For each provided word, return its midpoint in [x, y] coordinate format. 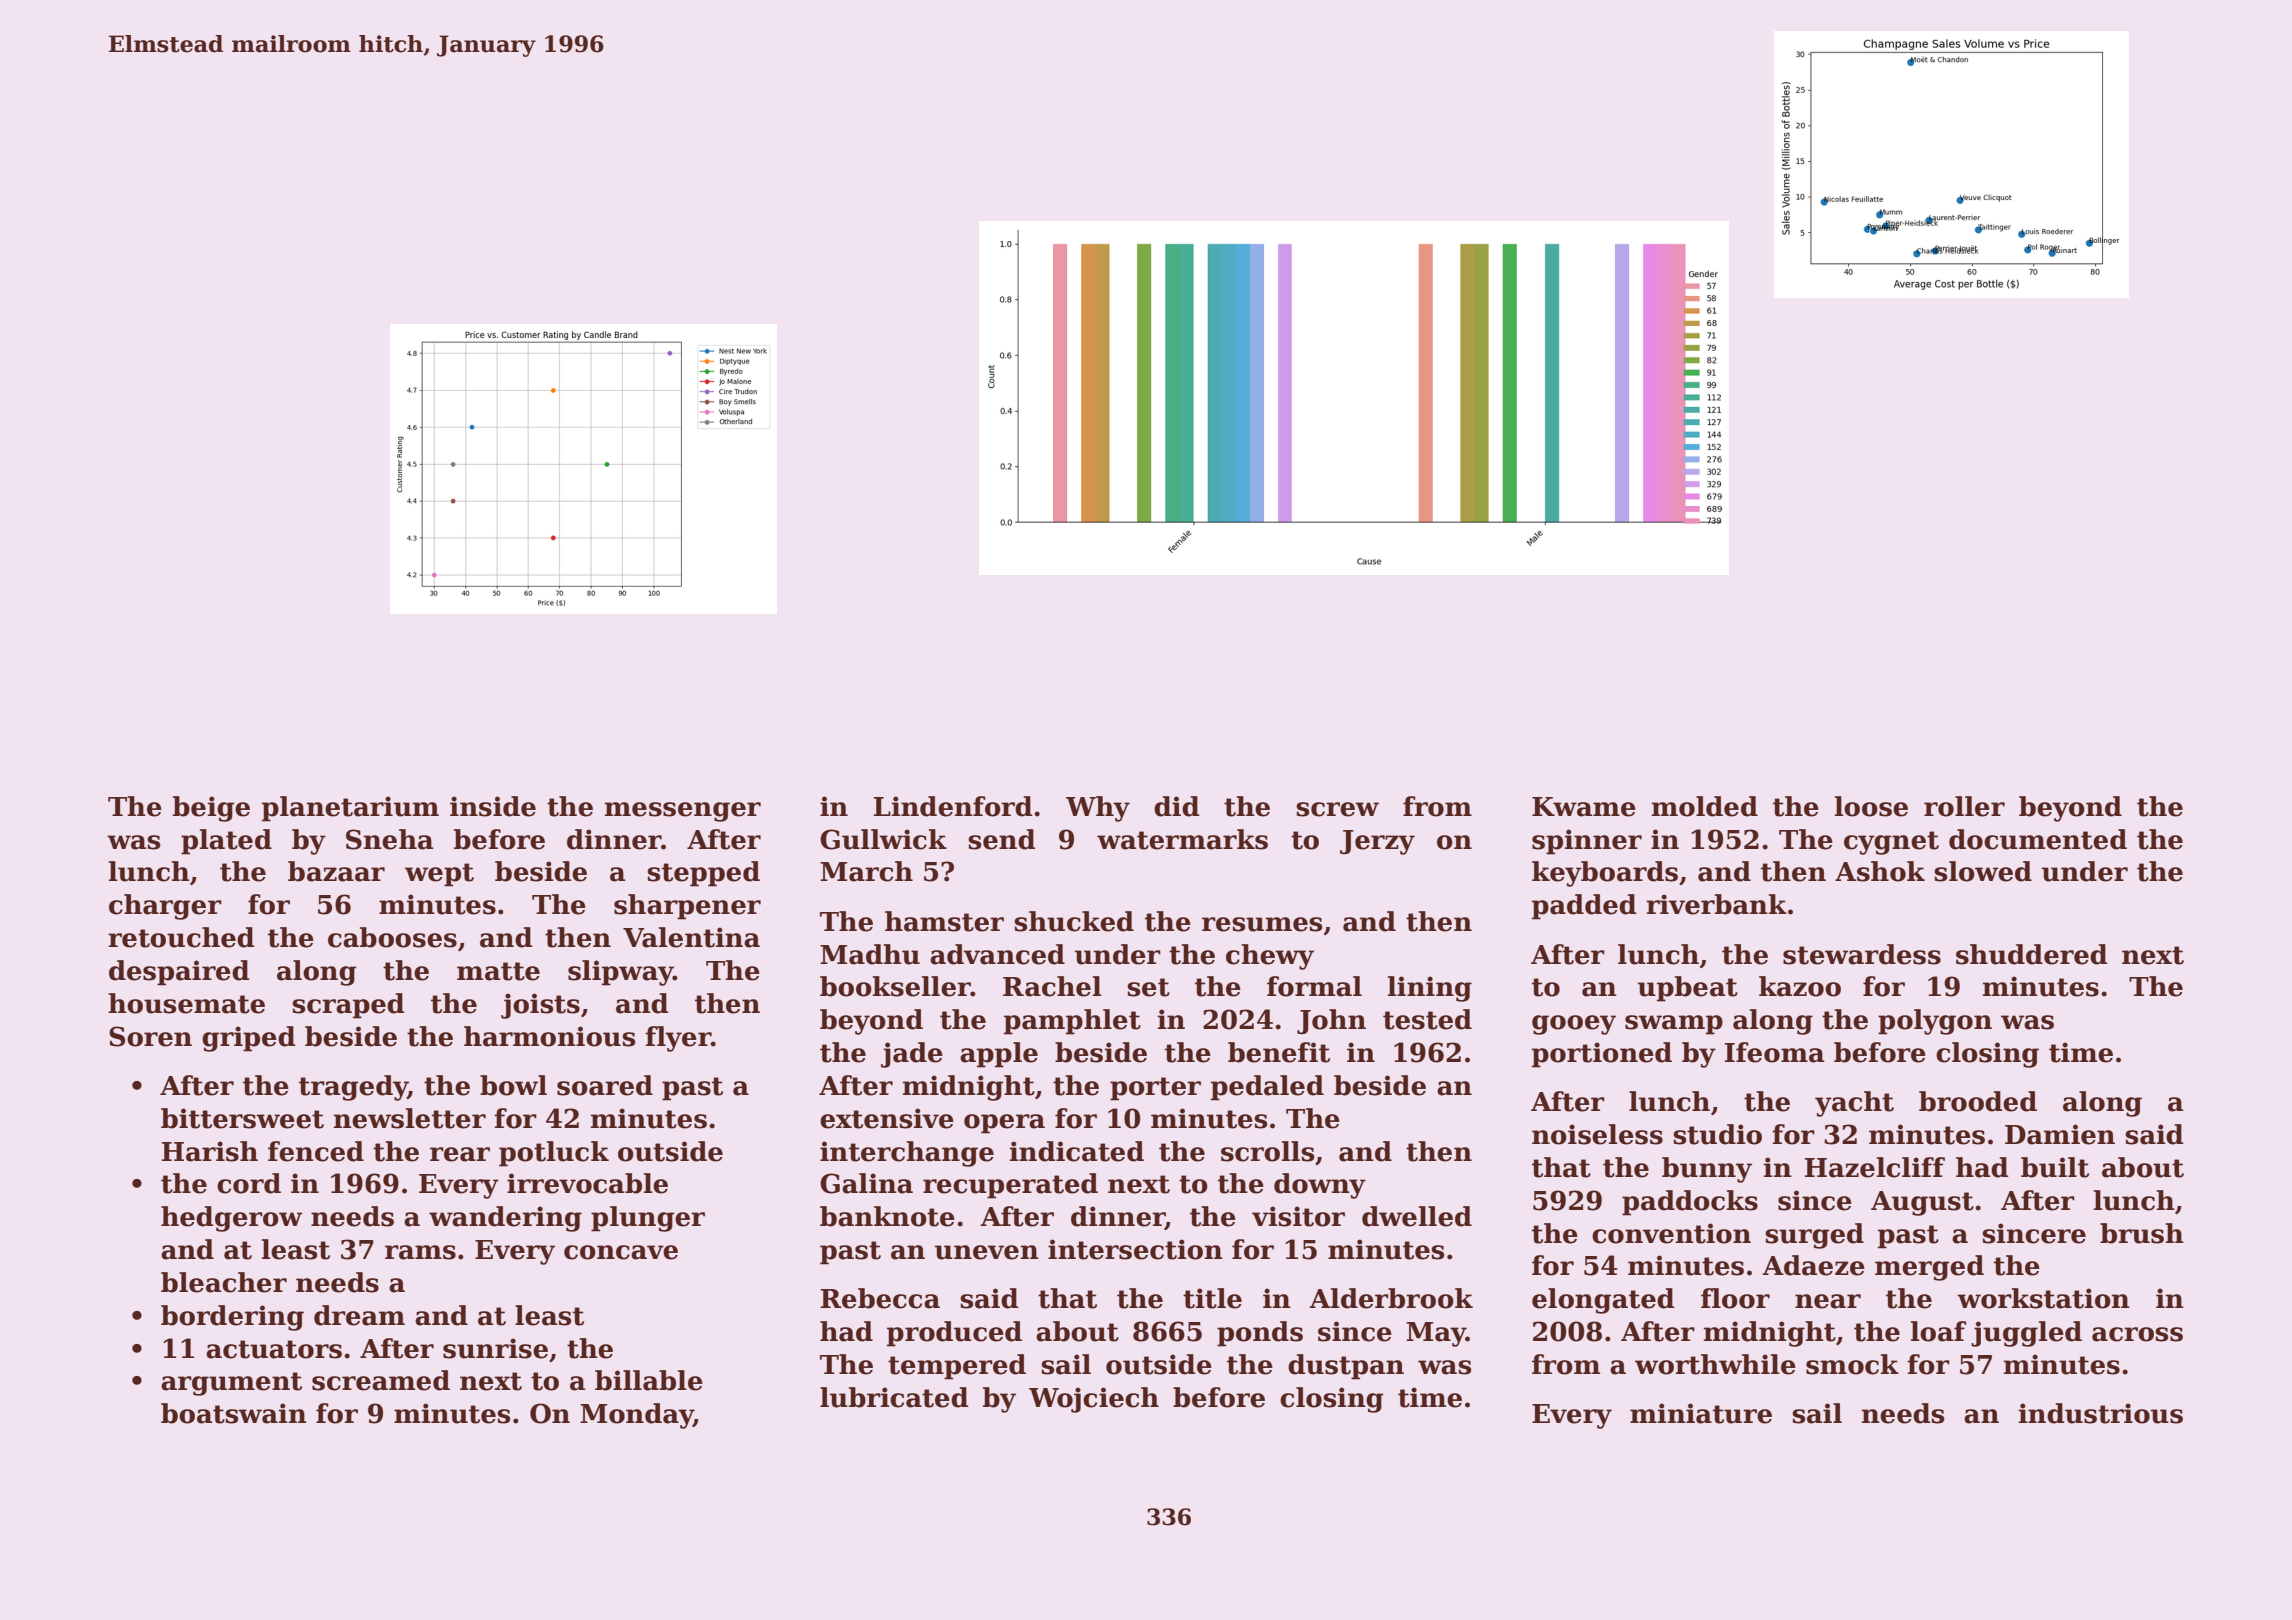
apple [999, 1055]
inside [493, 806]
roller [1964, 806]
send [1002, 839]
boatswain [234, 1413]
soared [605, 1085]
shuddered [2032, 954]
